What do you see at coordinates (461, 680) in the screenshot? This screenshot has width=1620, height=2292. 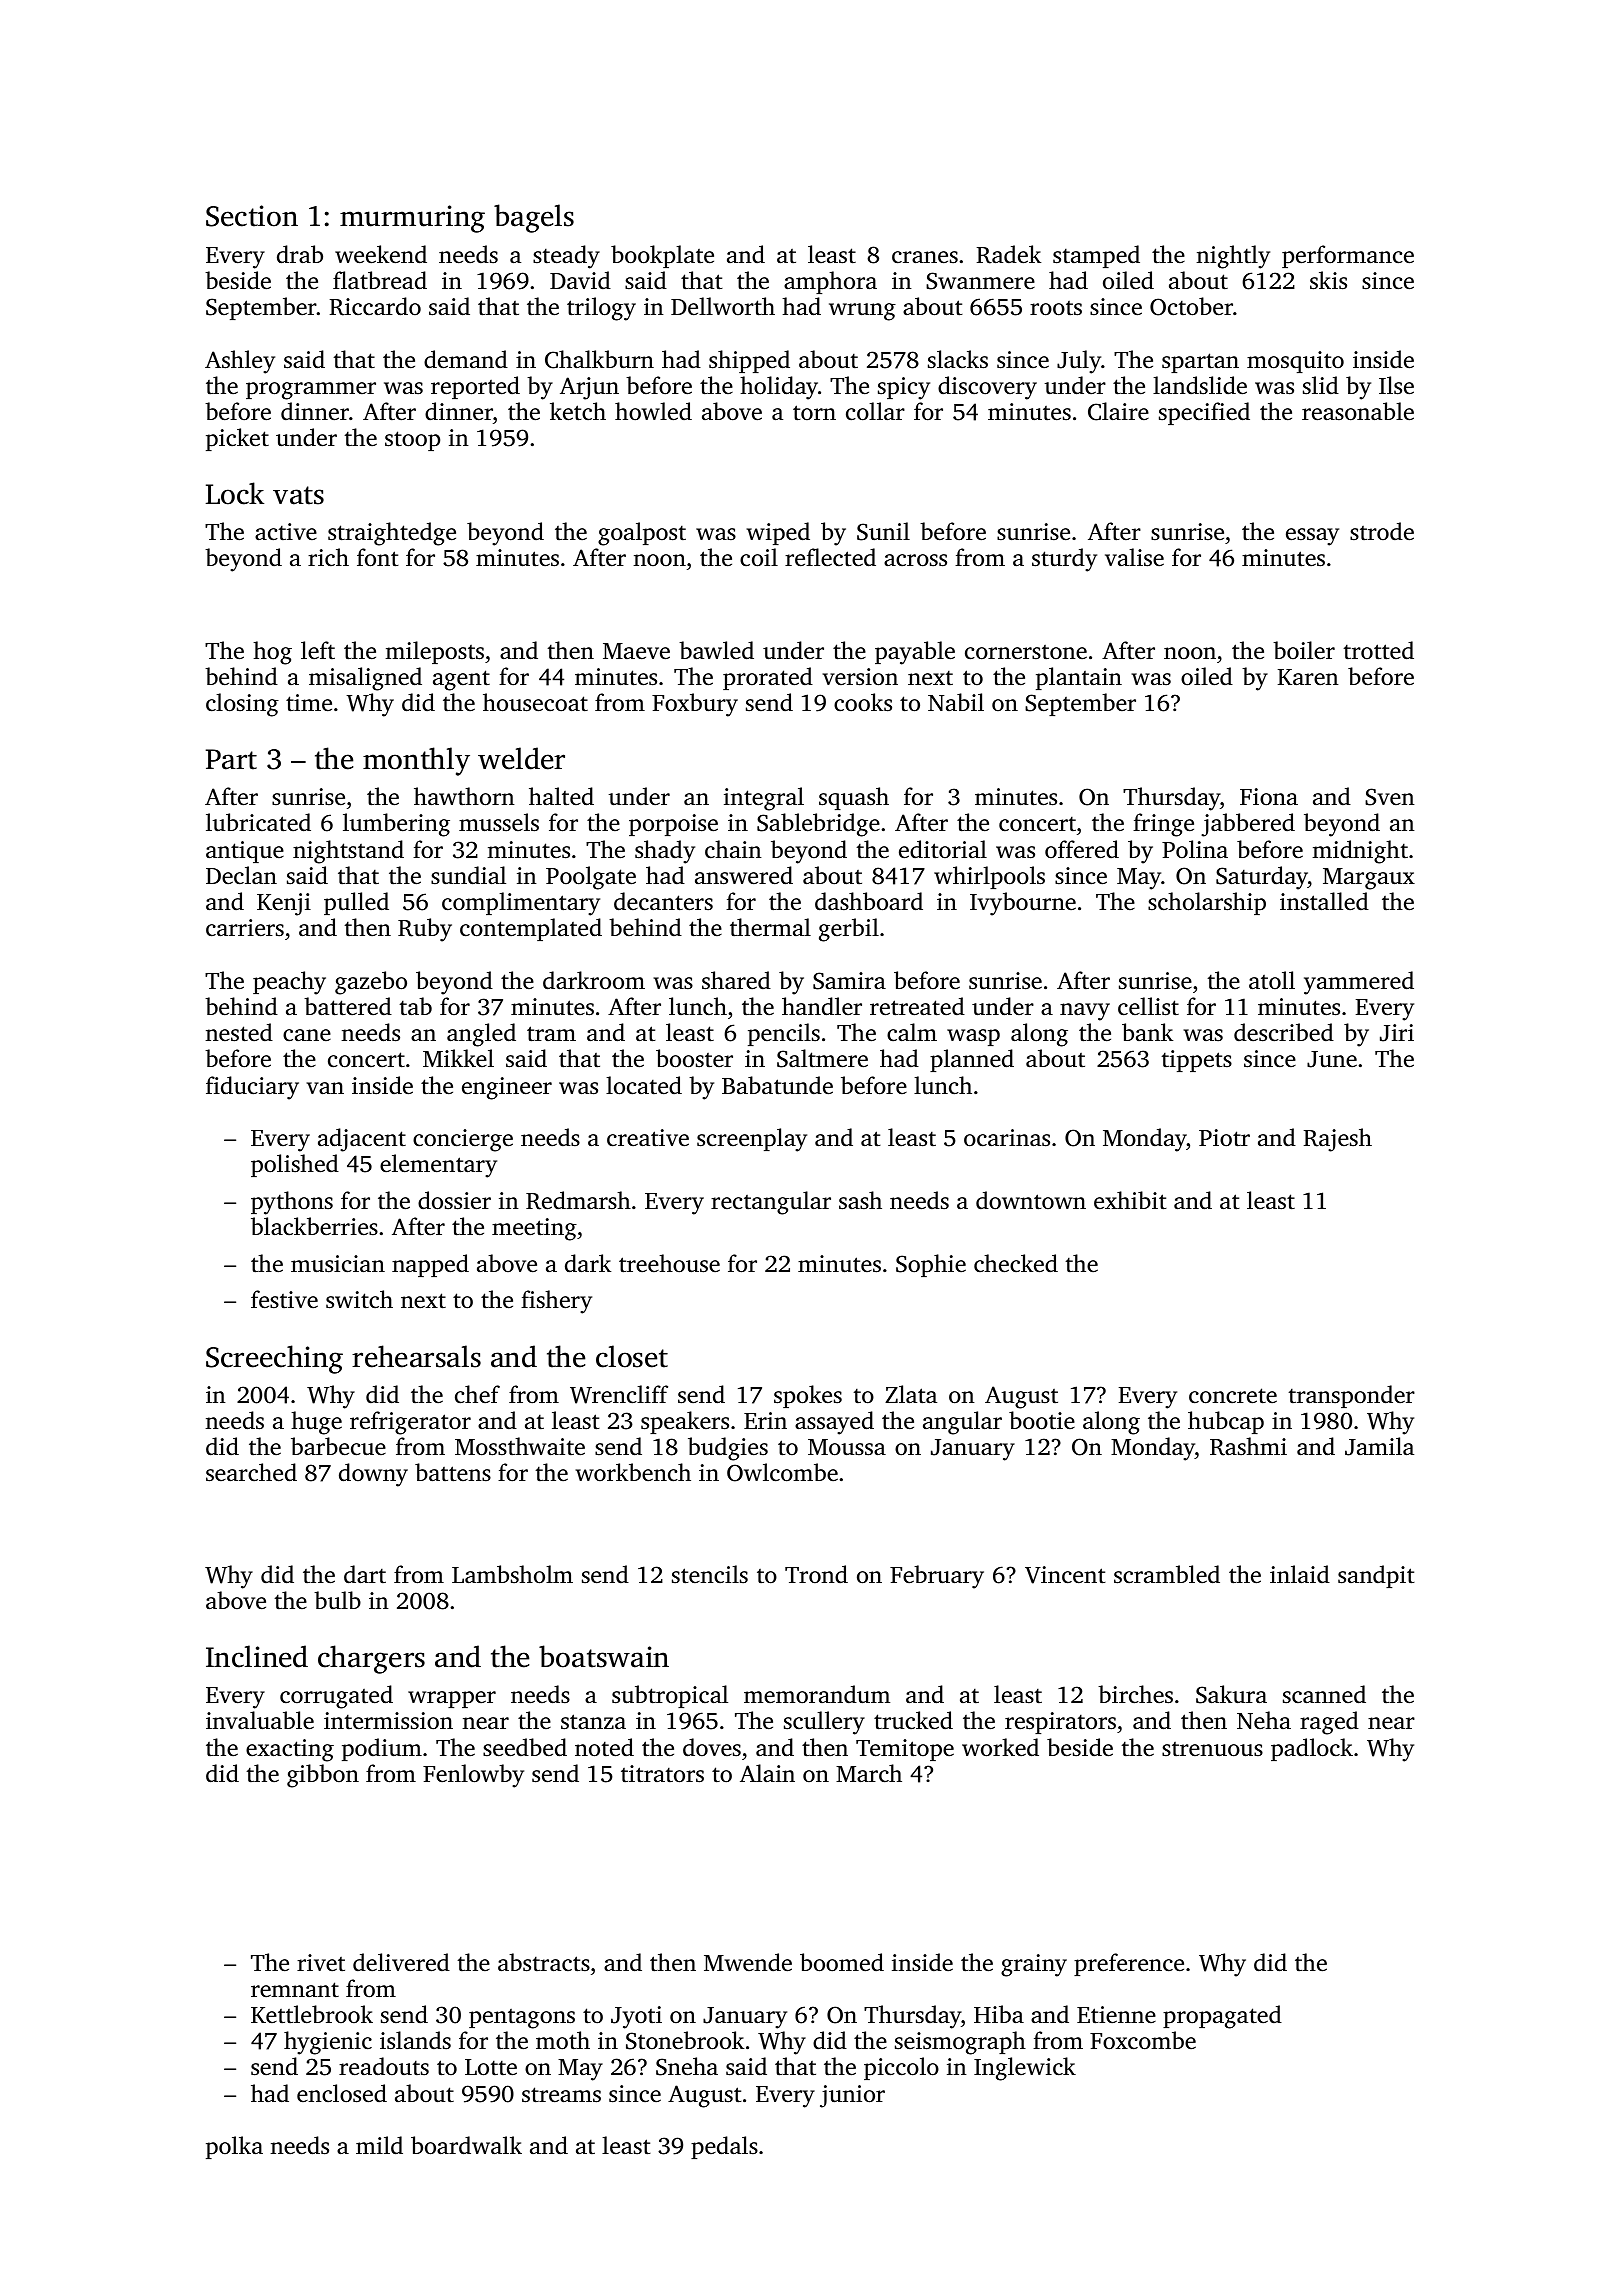 I see `agent` at bounding box center [461, 680].
